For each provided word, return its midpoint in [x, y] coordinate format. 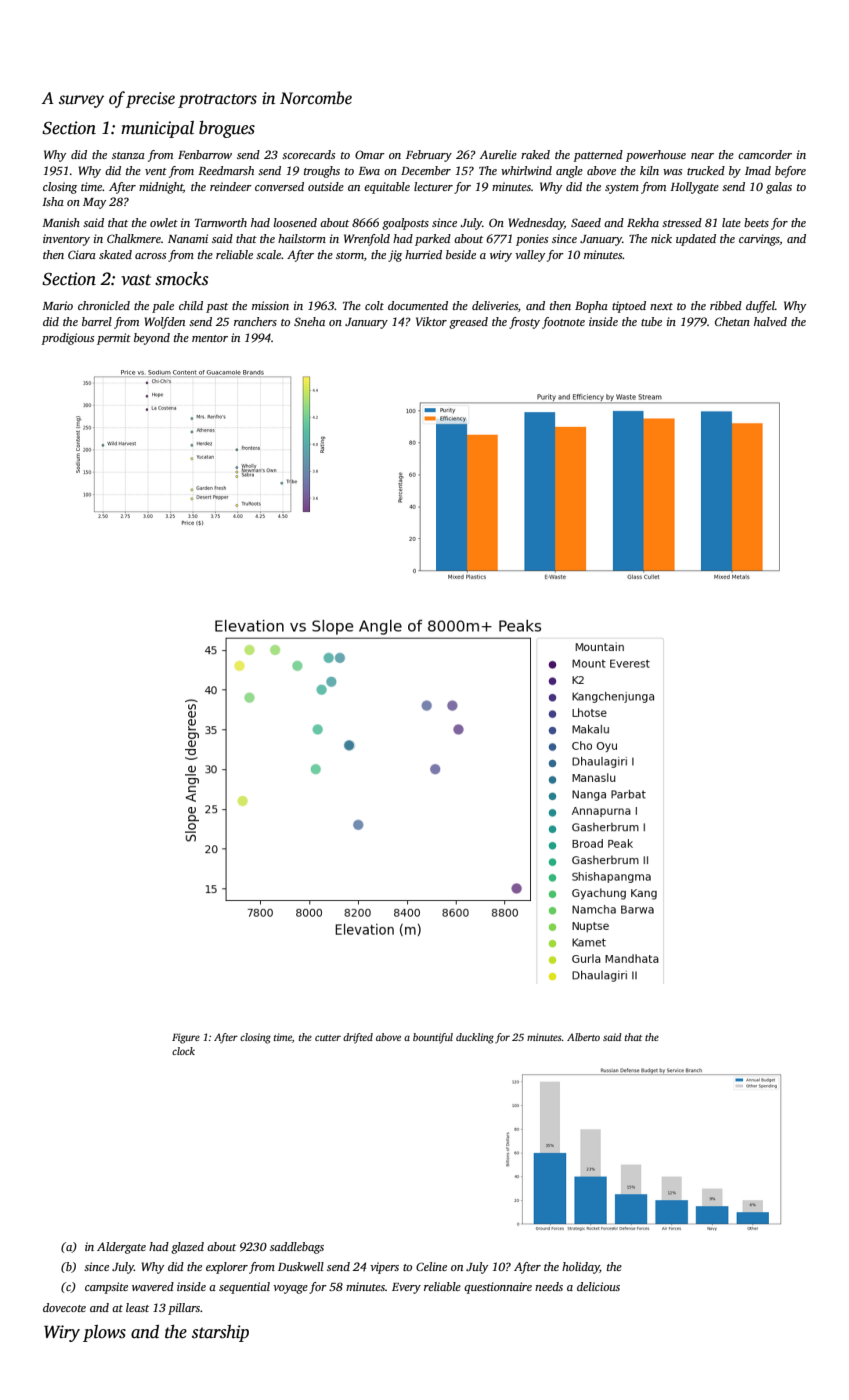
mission [270, 305]
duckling [475, 1038]
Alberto [583, 1037]
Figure [186, 1038]
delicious [598, 1286]
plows [104, 1333]
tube [651, 321]
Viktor [431, 321]
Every [406, 1288]
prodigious [67, 339]
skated [115, 254]
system [622, 189]
